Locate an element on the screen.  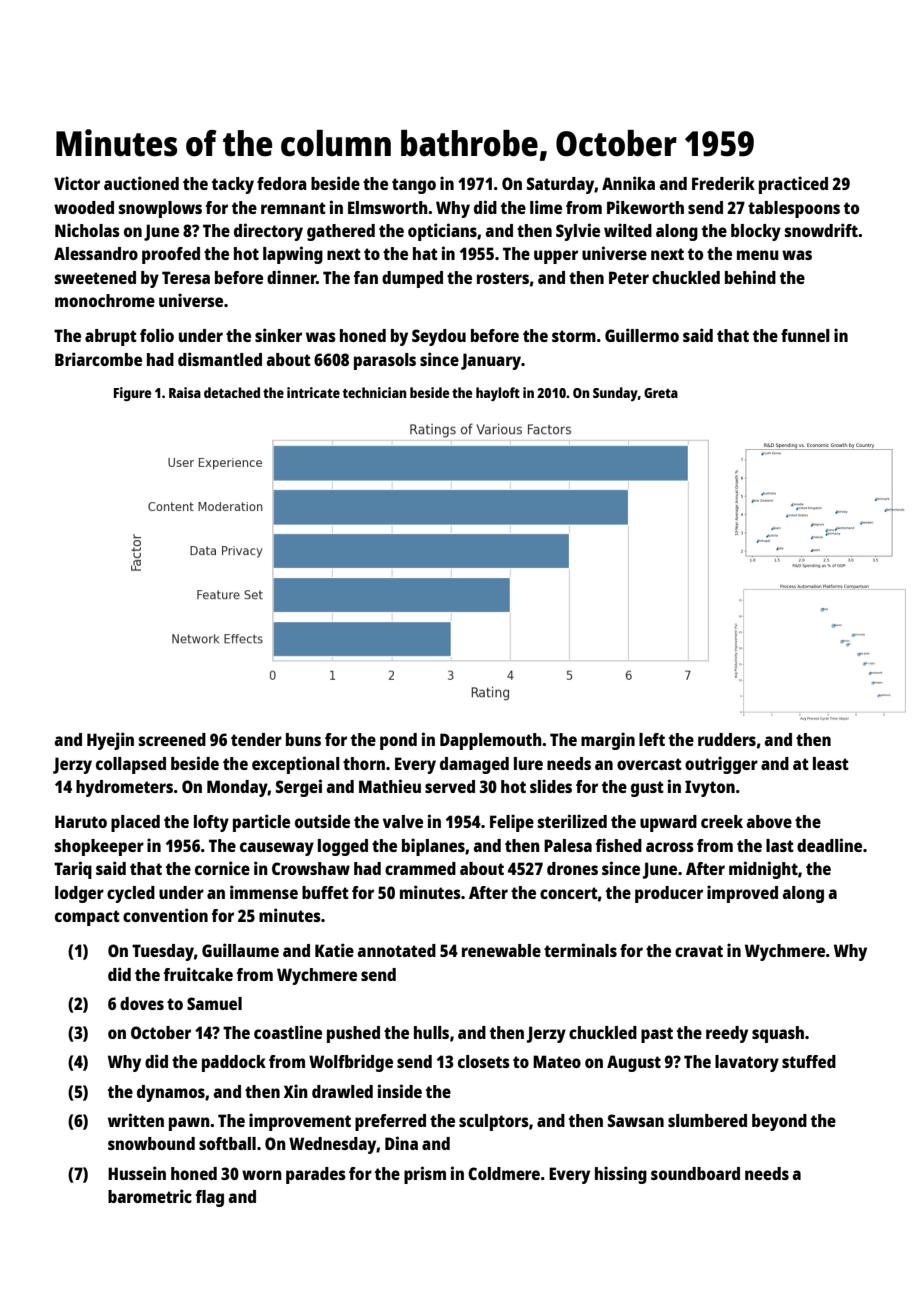
technician is located at coordinates (375, 392).
